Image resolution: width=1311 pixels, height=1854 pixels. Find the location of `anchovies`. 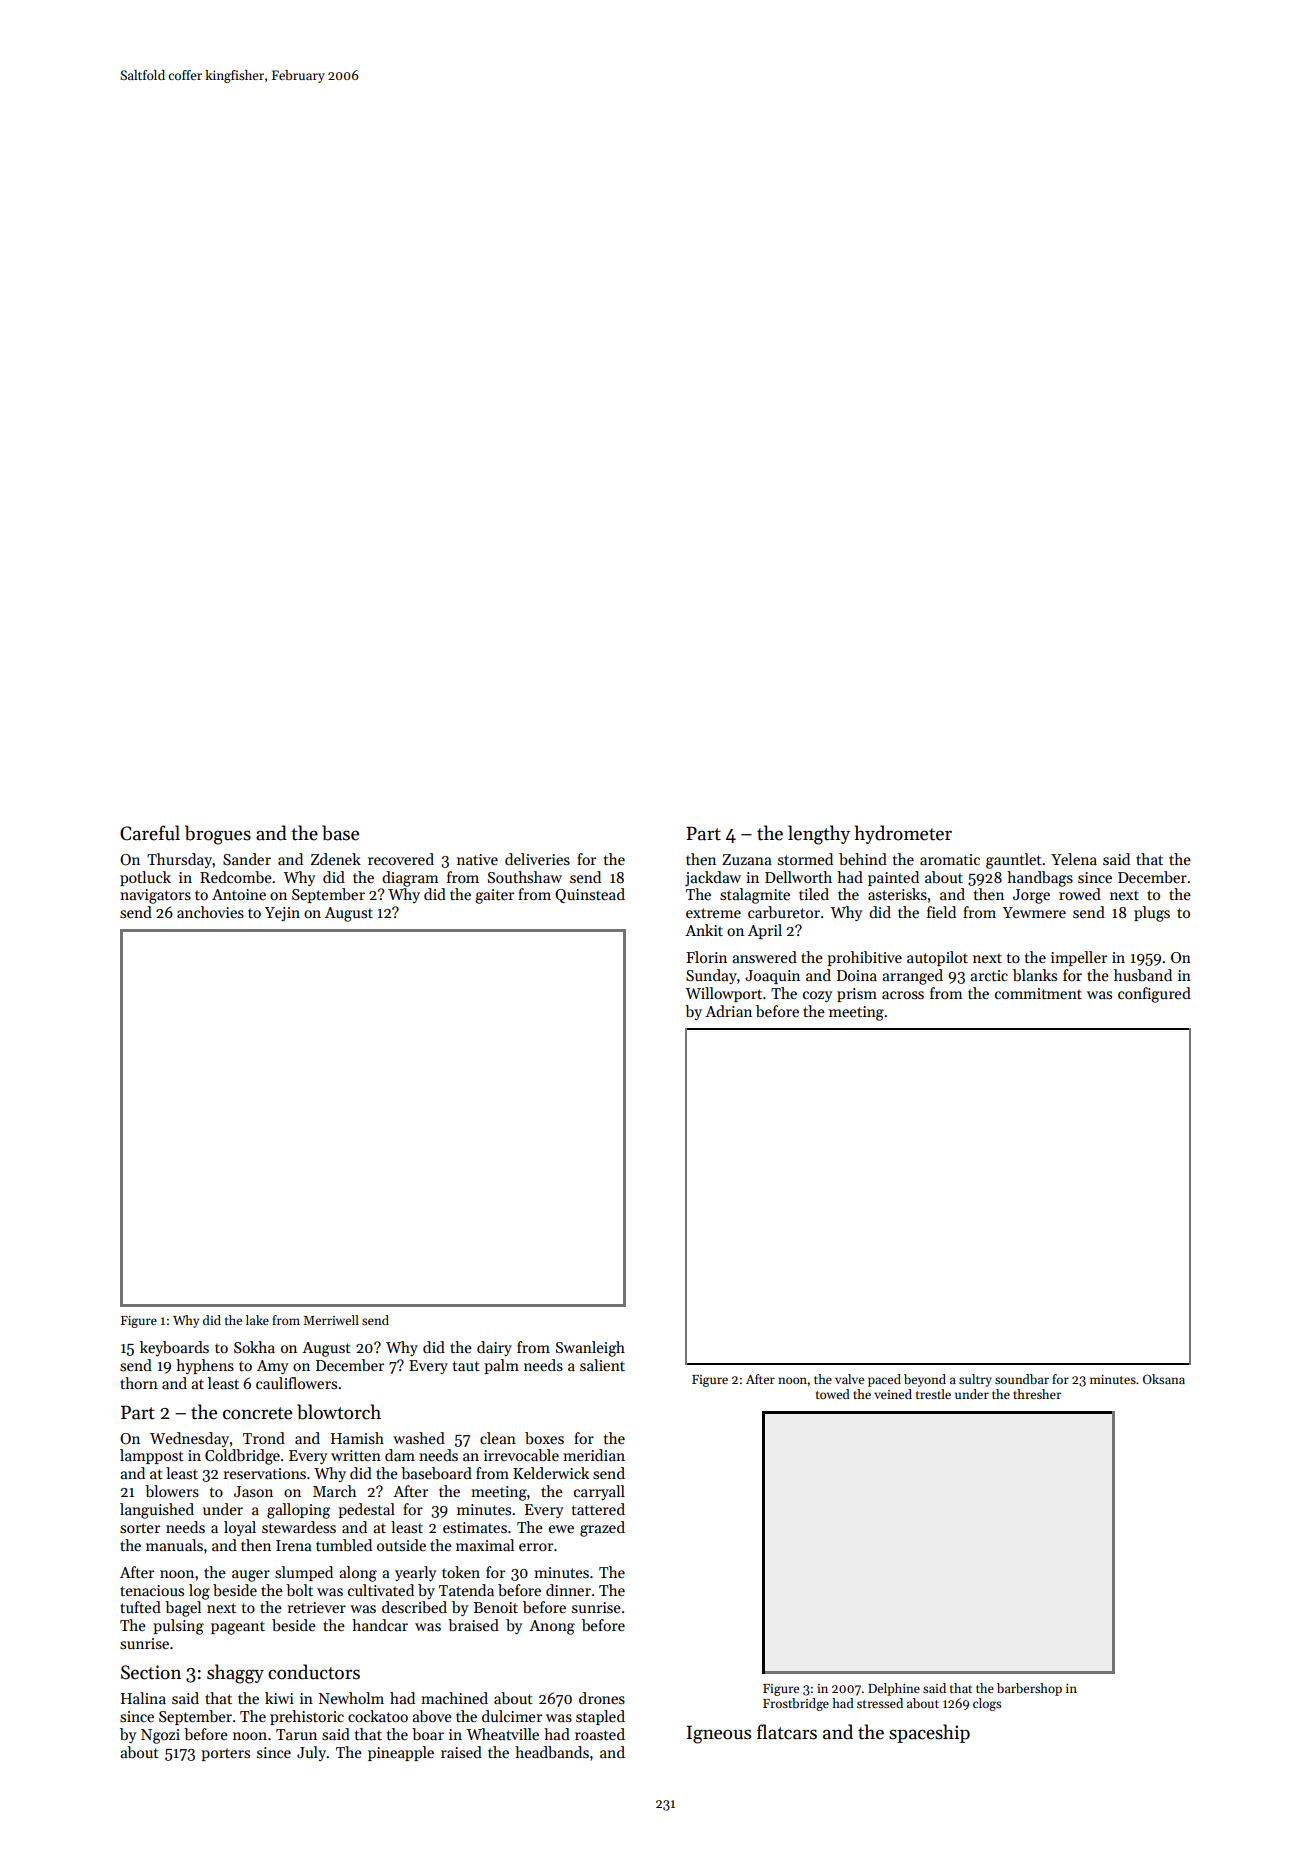

anchovies is located at coordinates (210, 912).
